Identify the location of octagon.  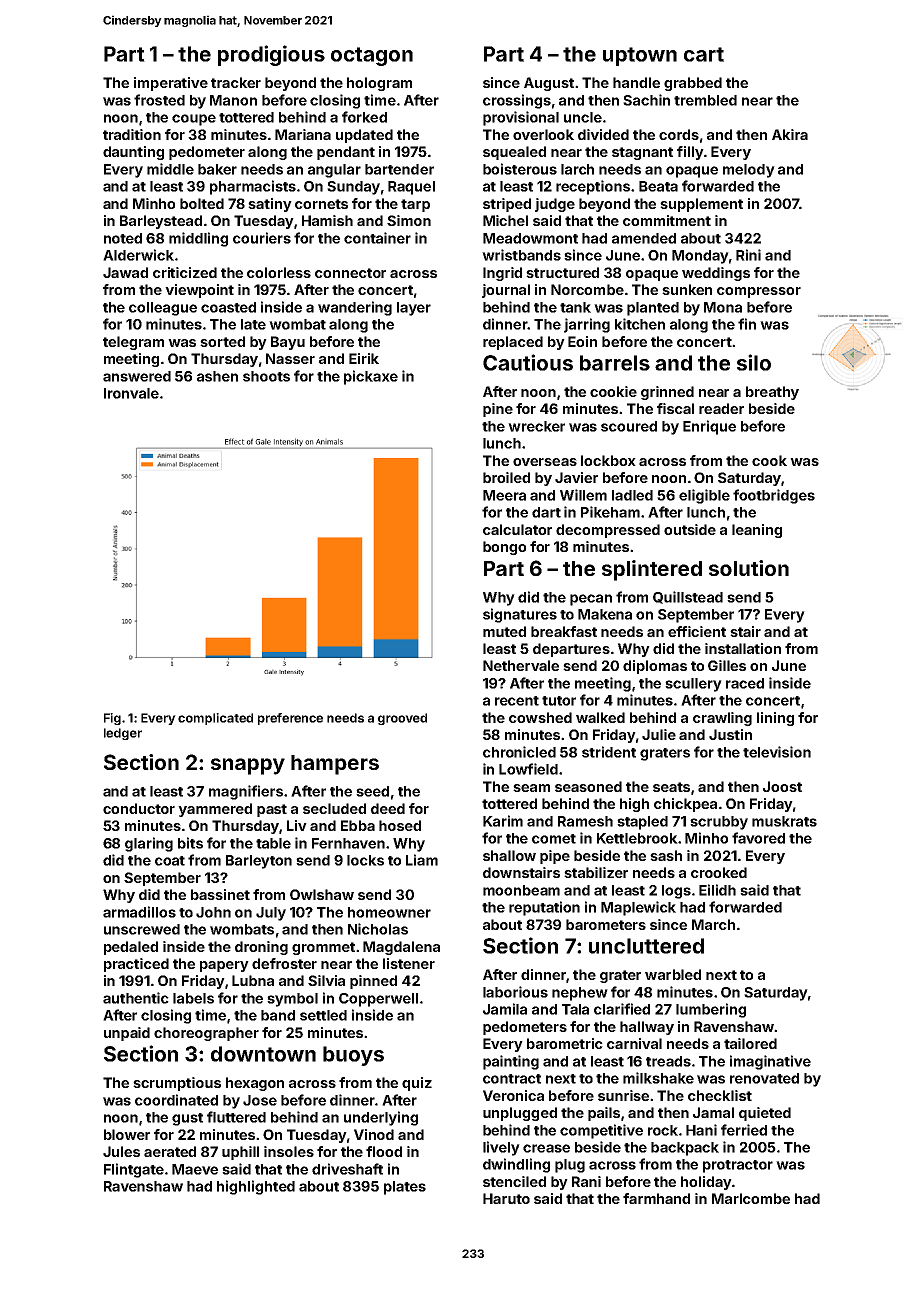
(372, 56).
